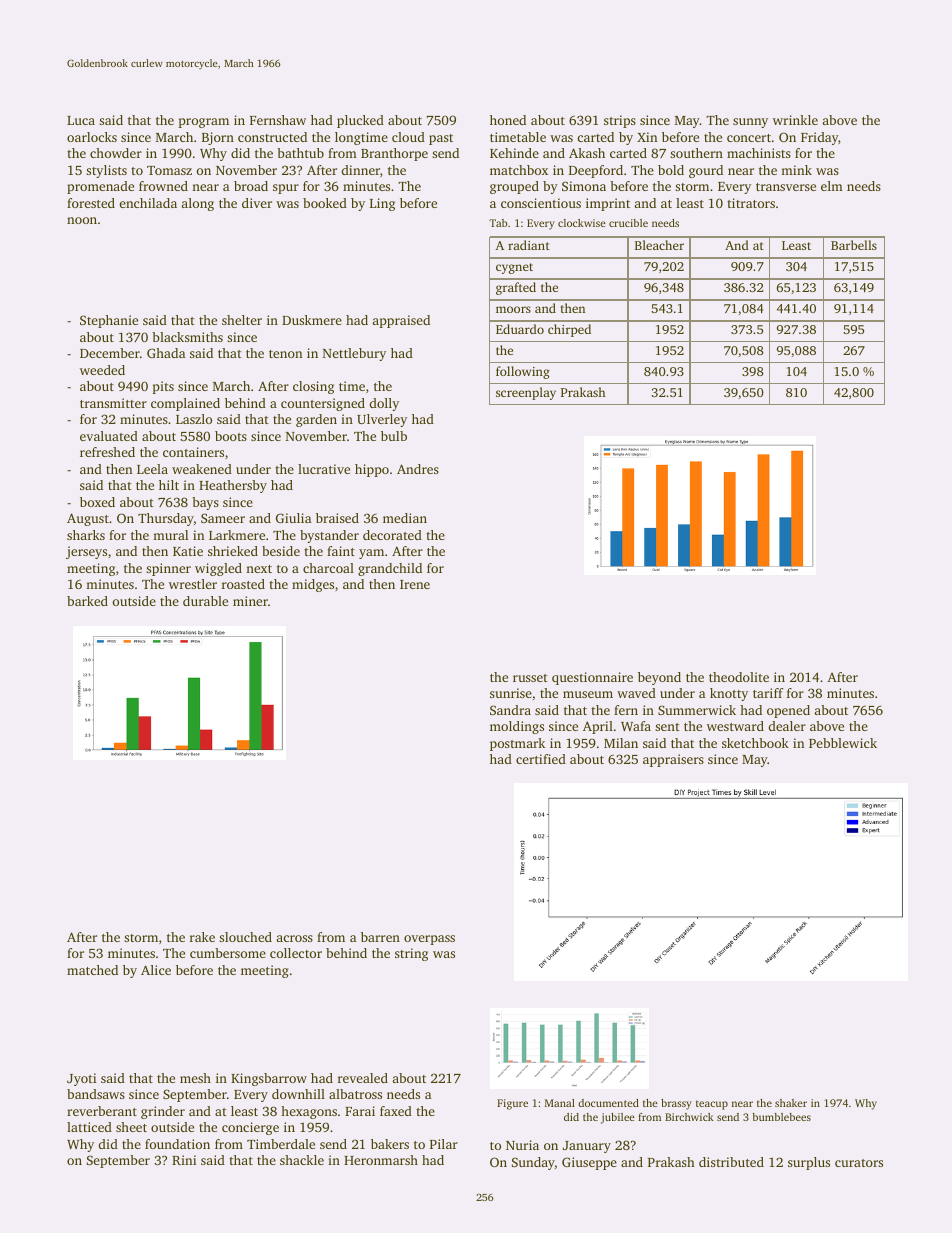  Describe the element at coordinates (384, 404) in the page. I see `dolly` at that location.
